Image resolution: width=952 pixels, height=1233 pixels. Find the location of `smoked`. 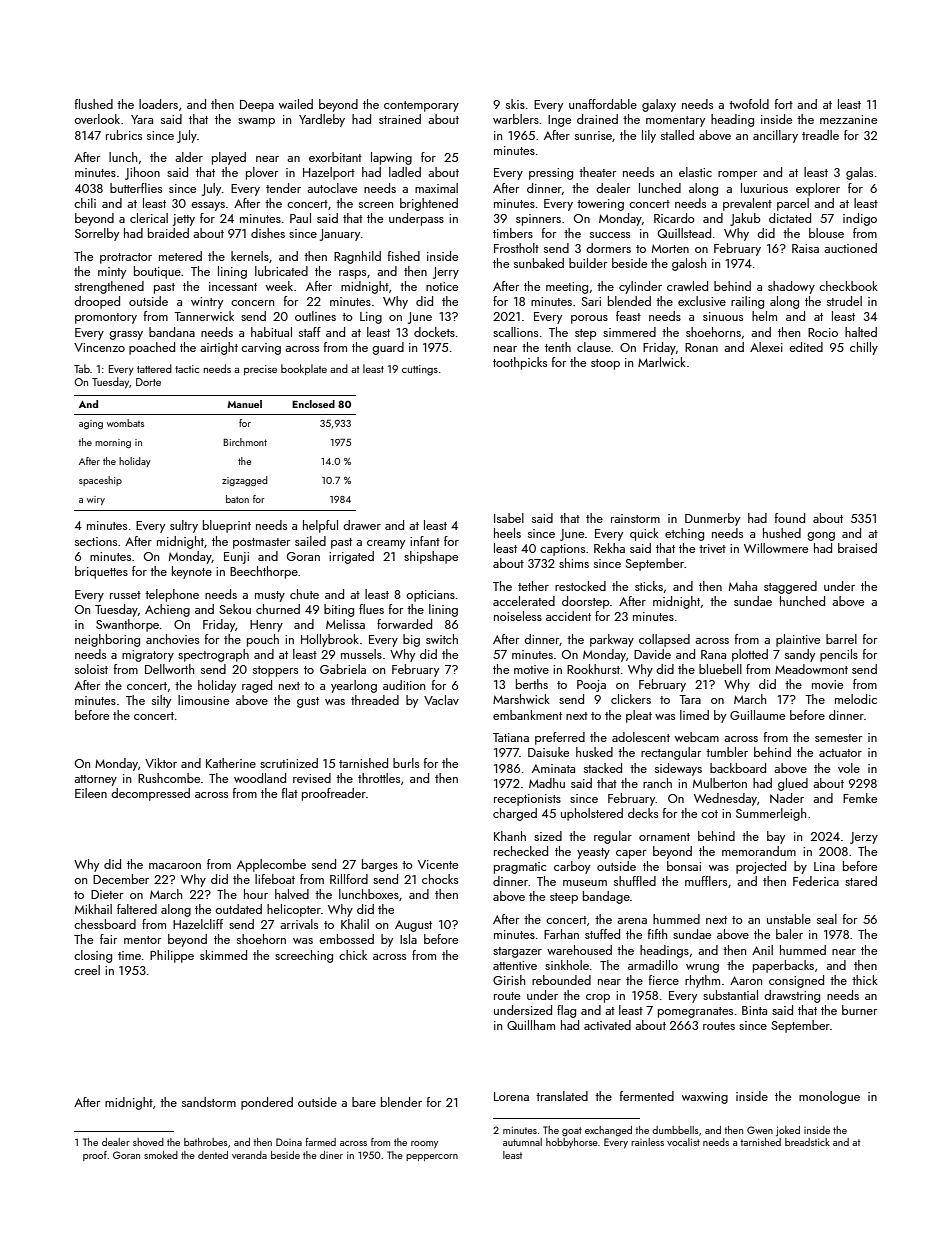

smoked is located at coordinates (161, 1155).
